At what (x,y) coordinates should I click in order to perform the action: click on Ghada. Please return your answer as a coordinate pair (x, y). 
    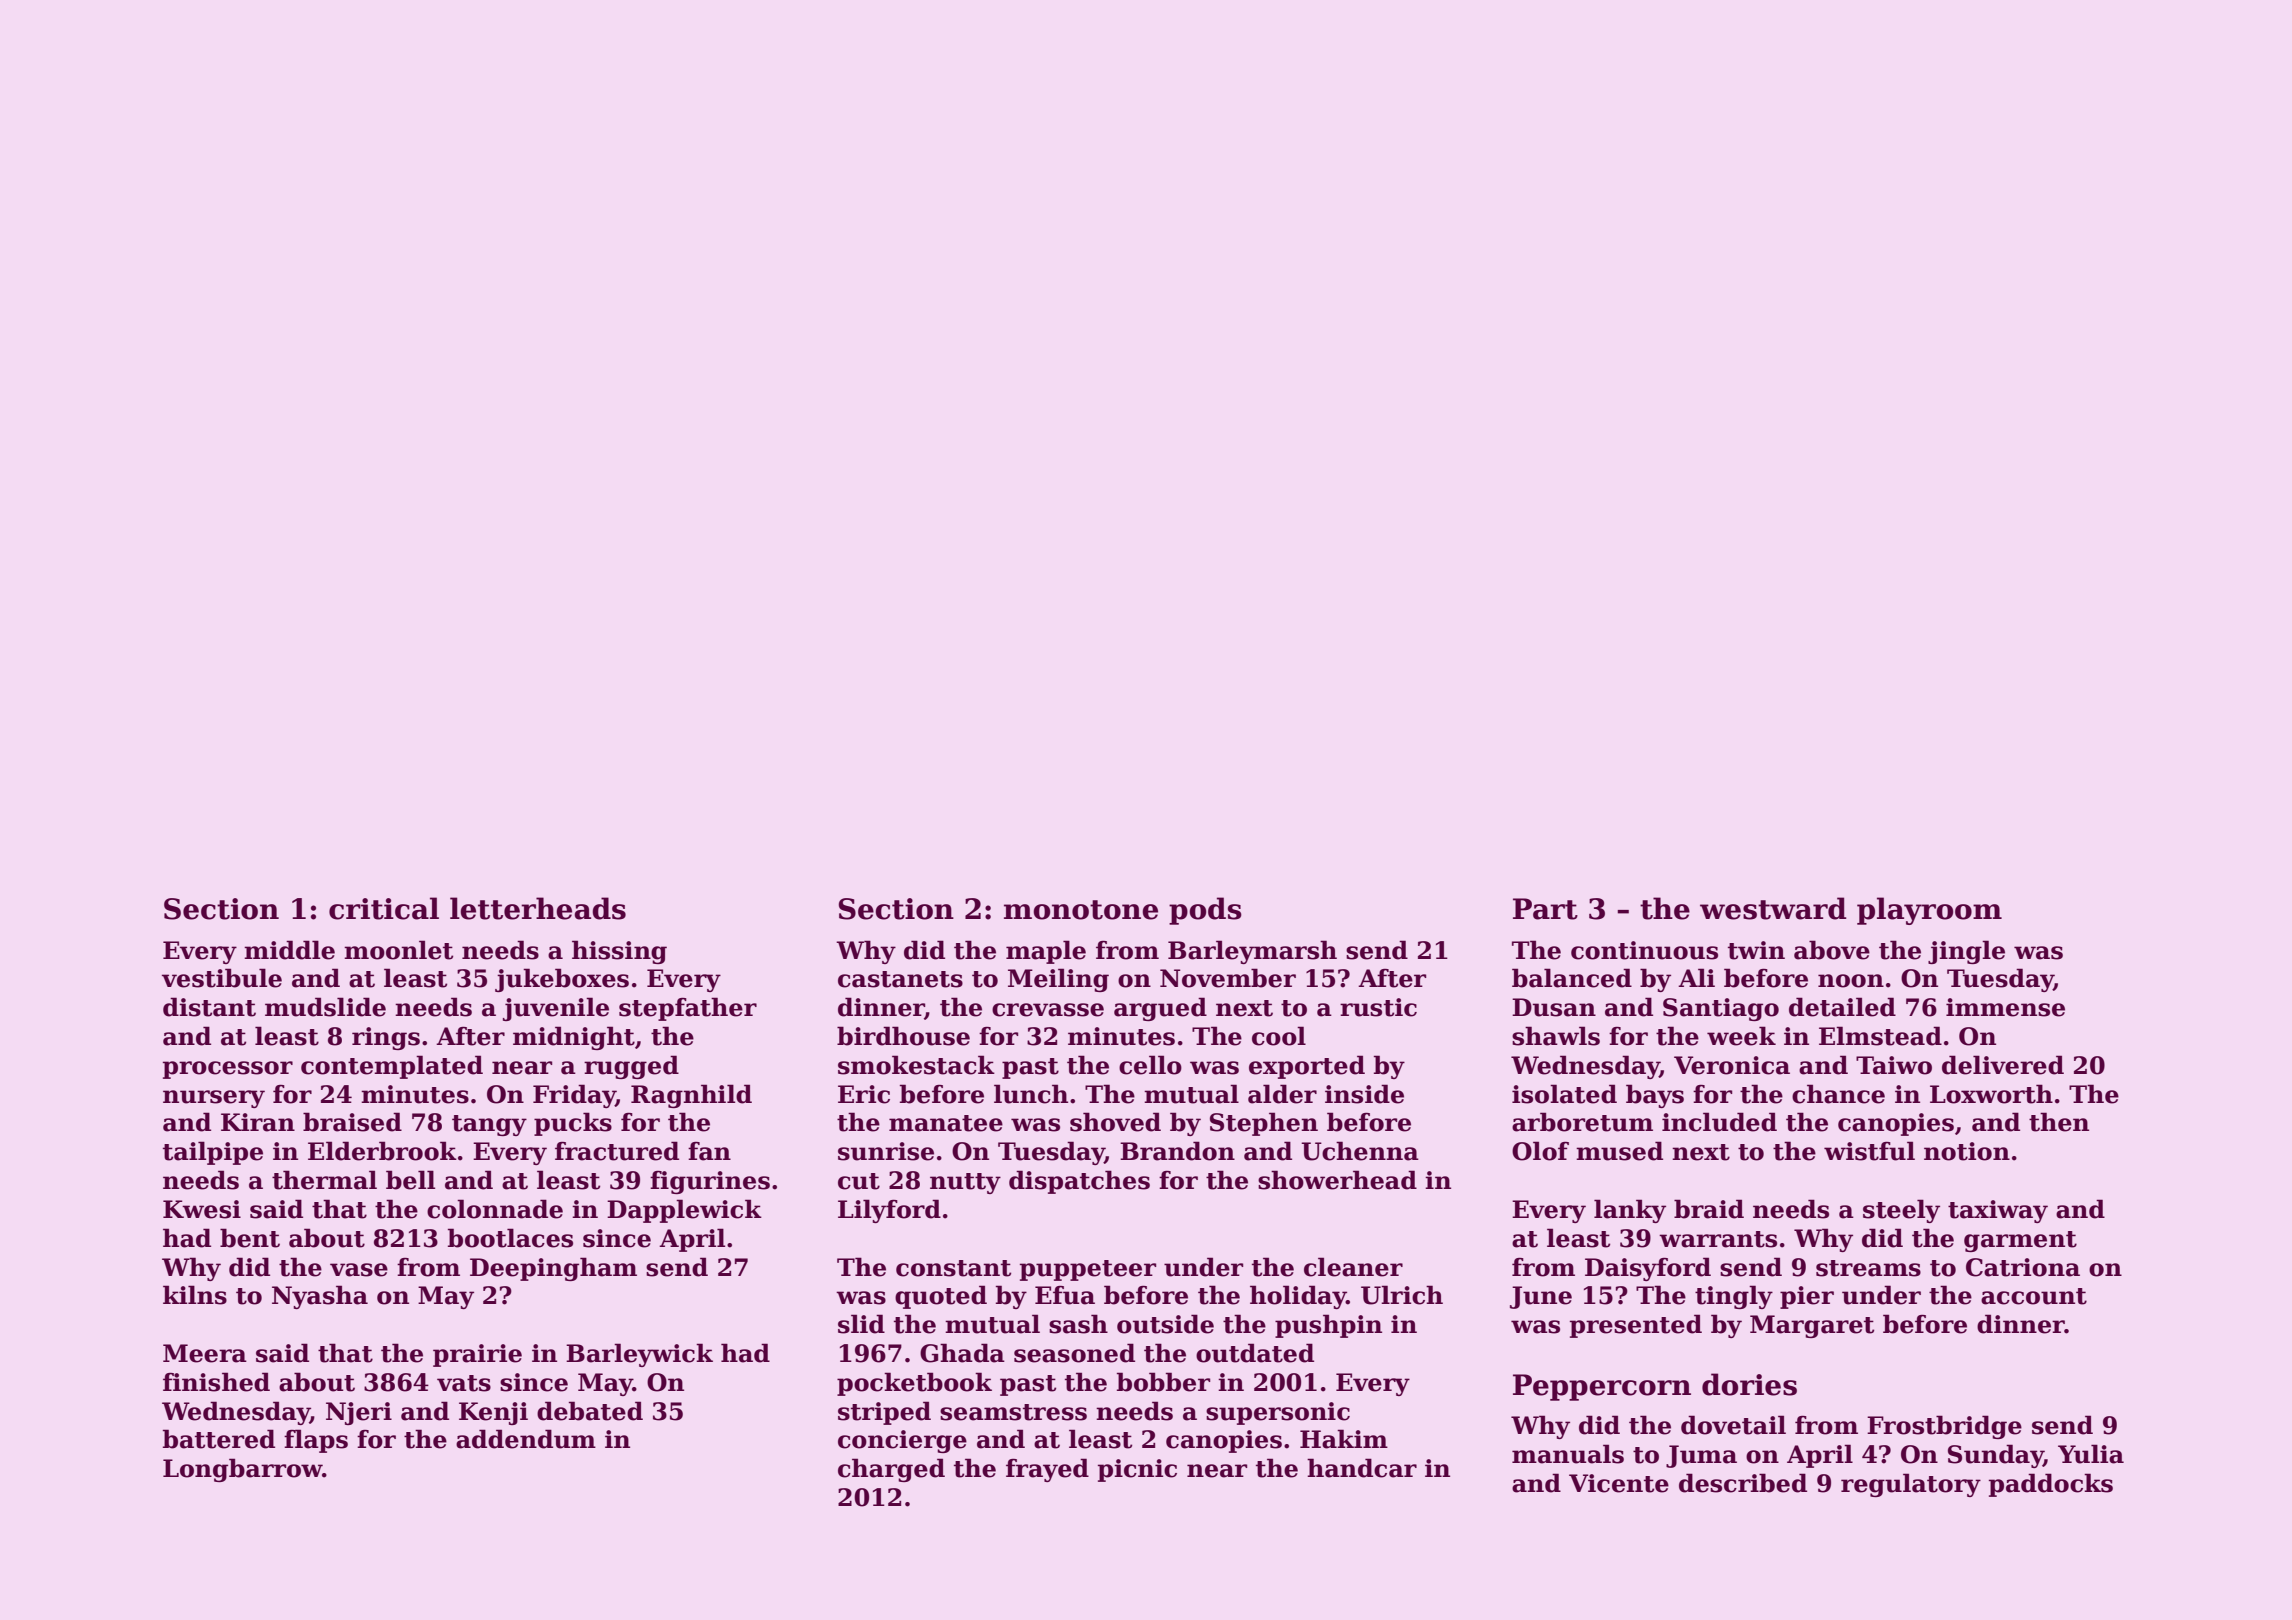
    Looking at the image, I should click on (962, 1353).
